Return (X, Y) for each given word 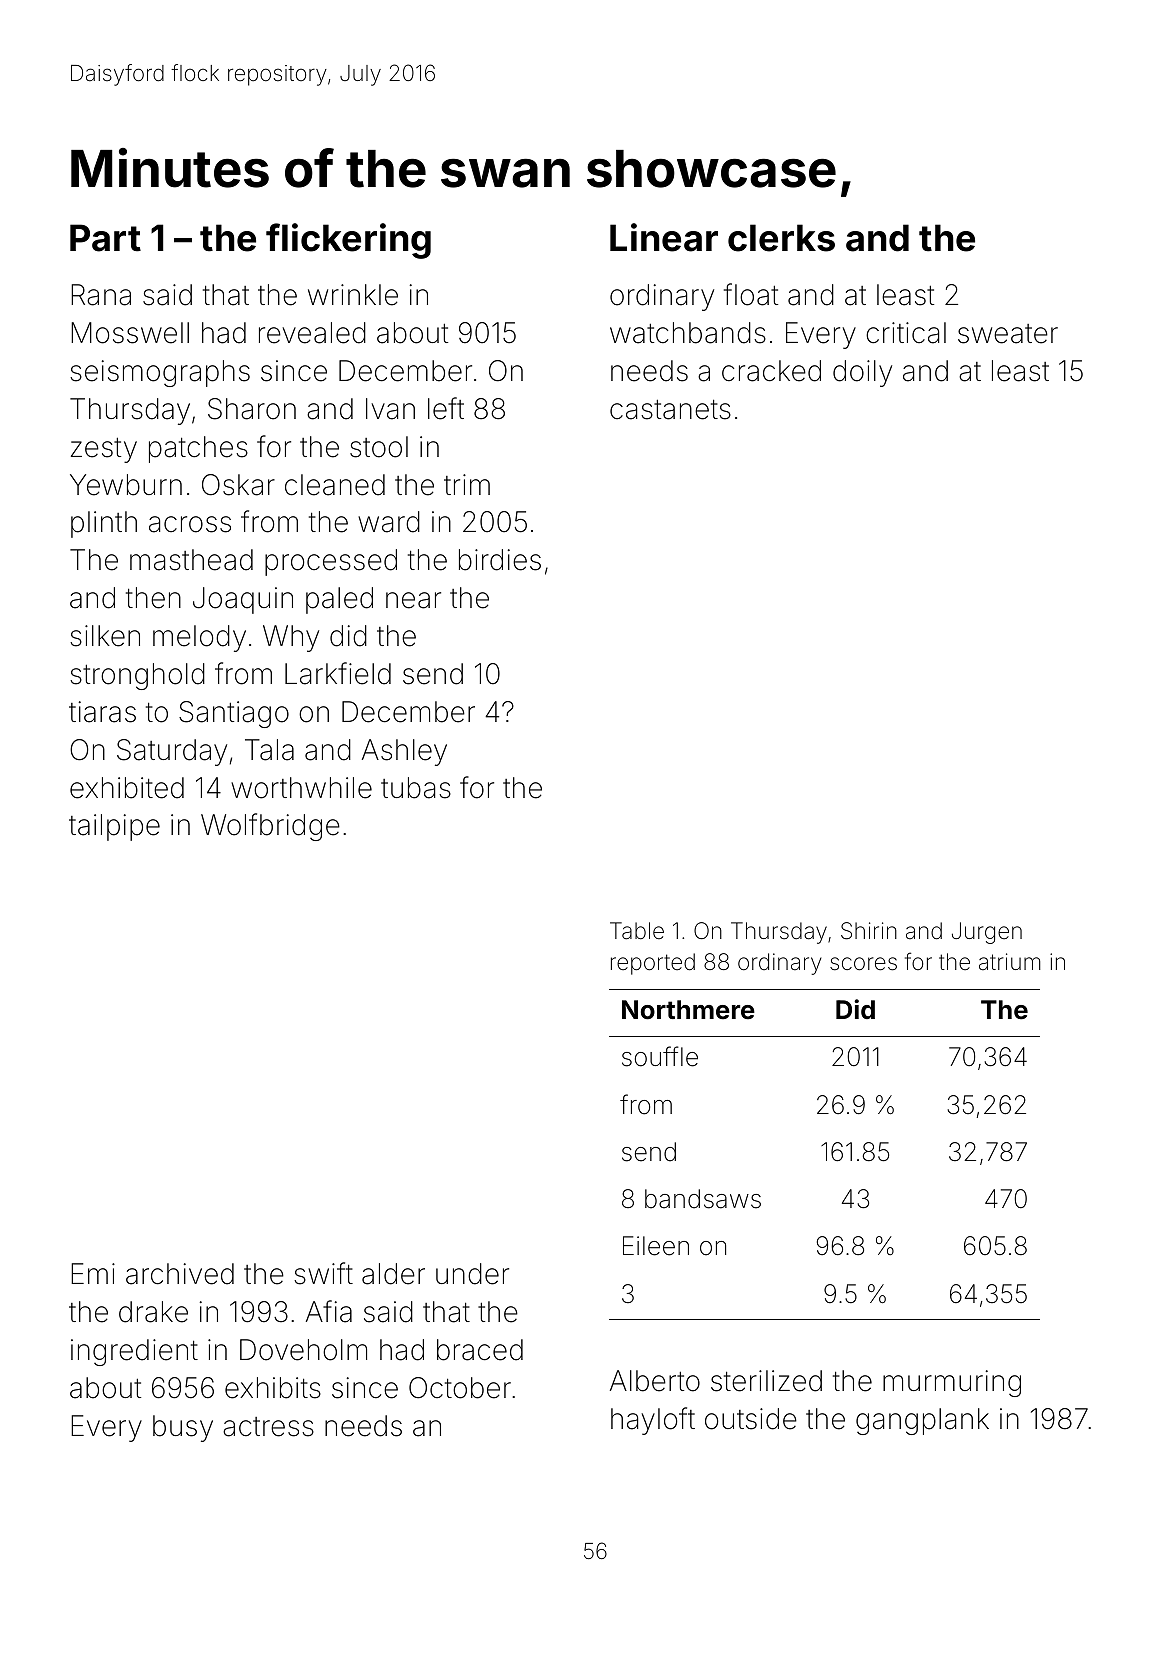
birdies (500, 560)
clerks (781, 238)
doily (862, 373)
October (460, 1388)
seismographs (160, 373)
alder (393, 1274)
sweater (1008, 334)
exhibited (127, 788)
